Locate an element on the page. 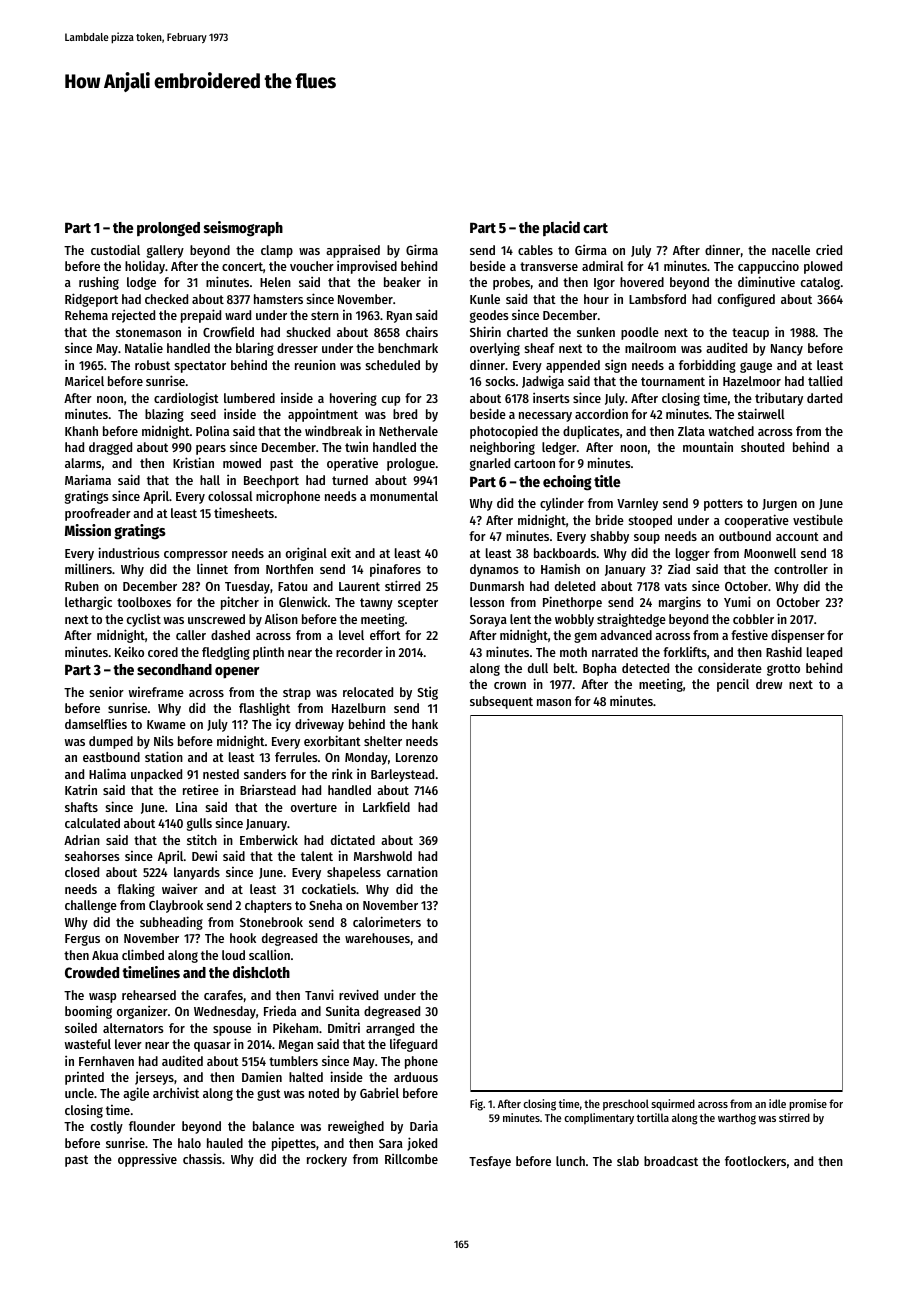  vestibule is located at coordinates (818, 519).
